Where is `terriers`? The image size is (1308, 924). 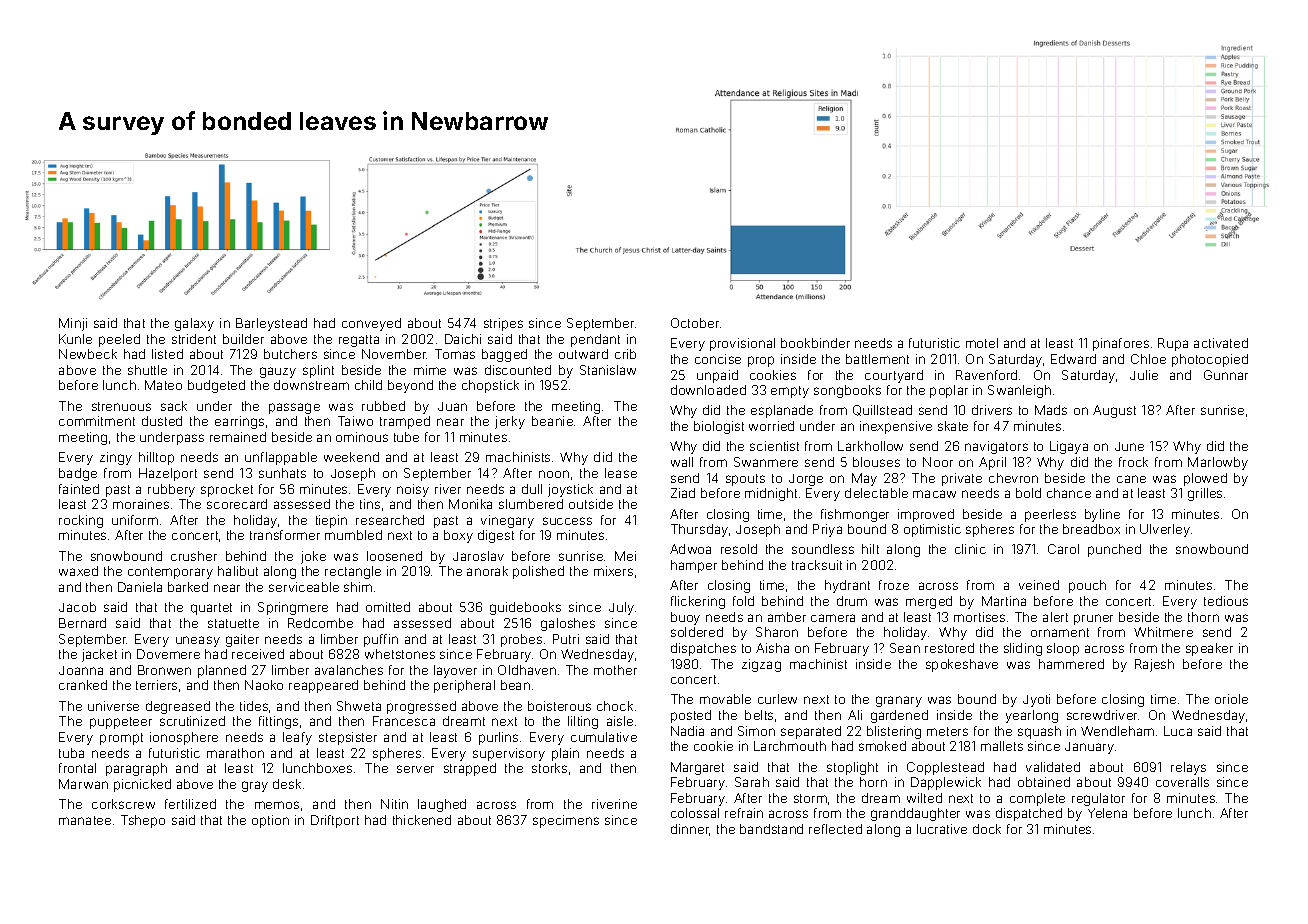
terriers is located at coordinates (156, 685).
